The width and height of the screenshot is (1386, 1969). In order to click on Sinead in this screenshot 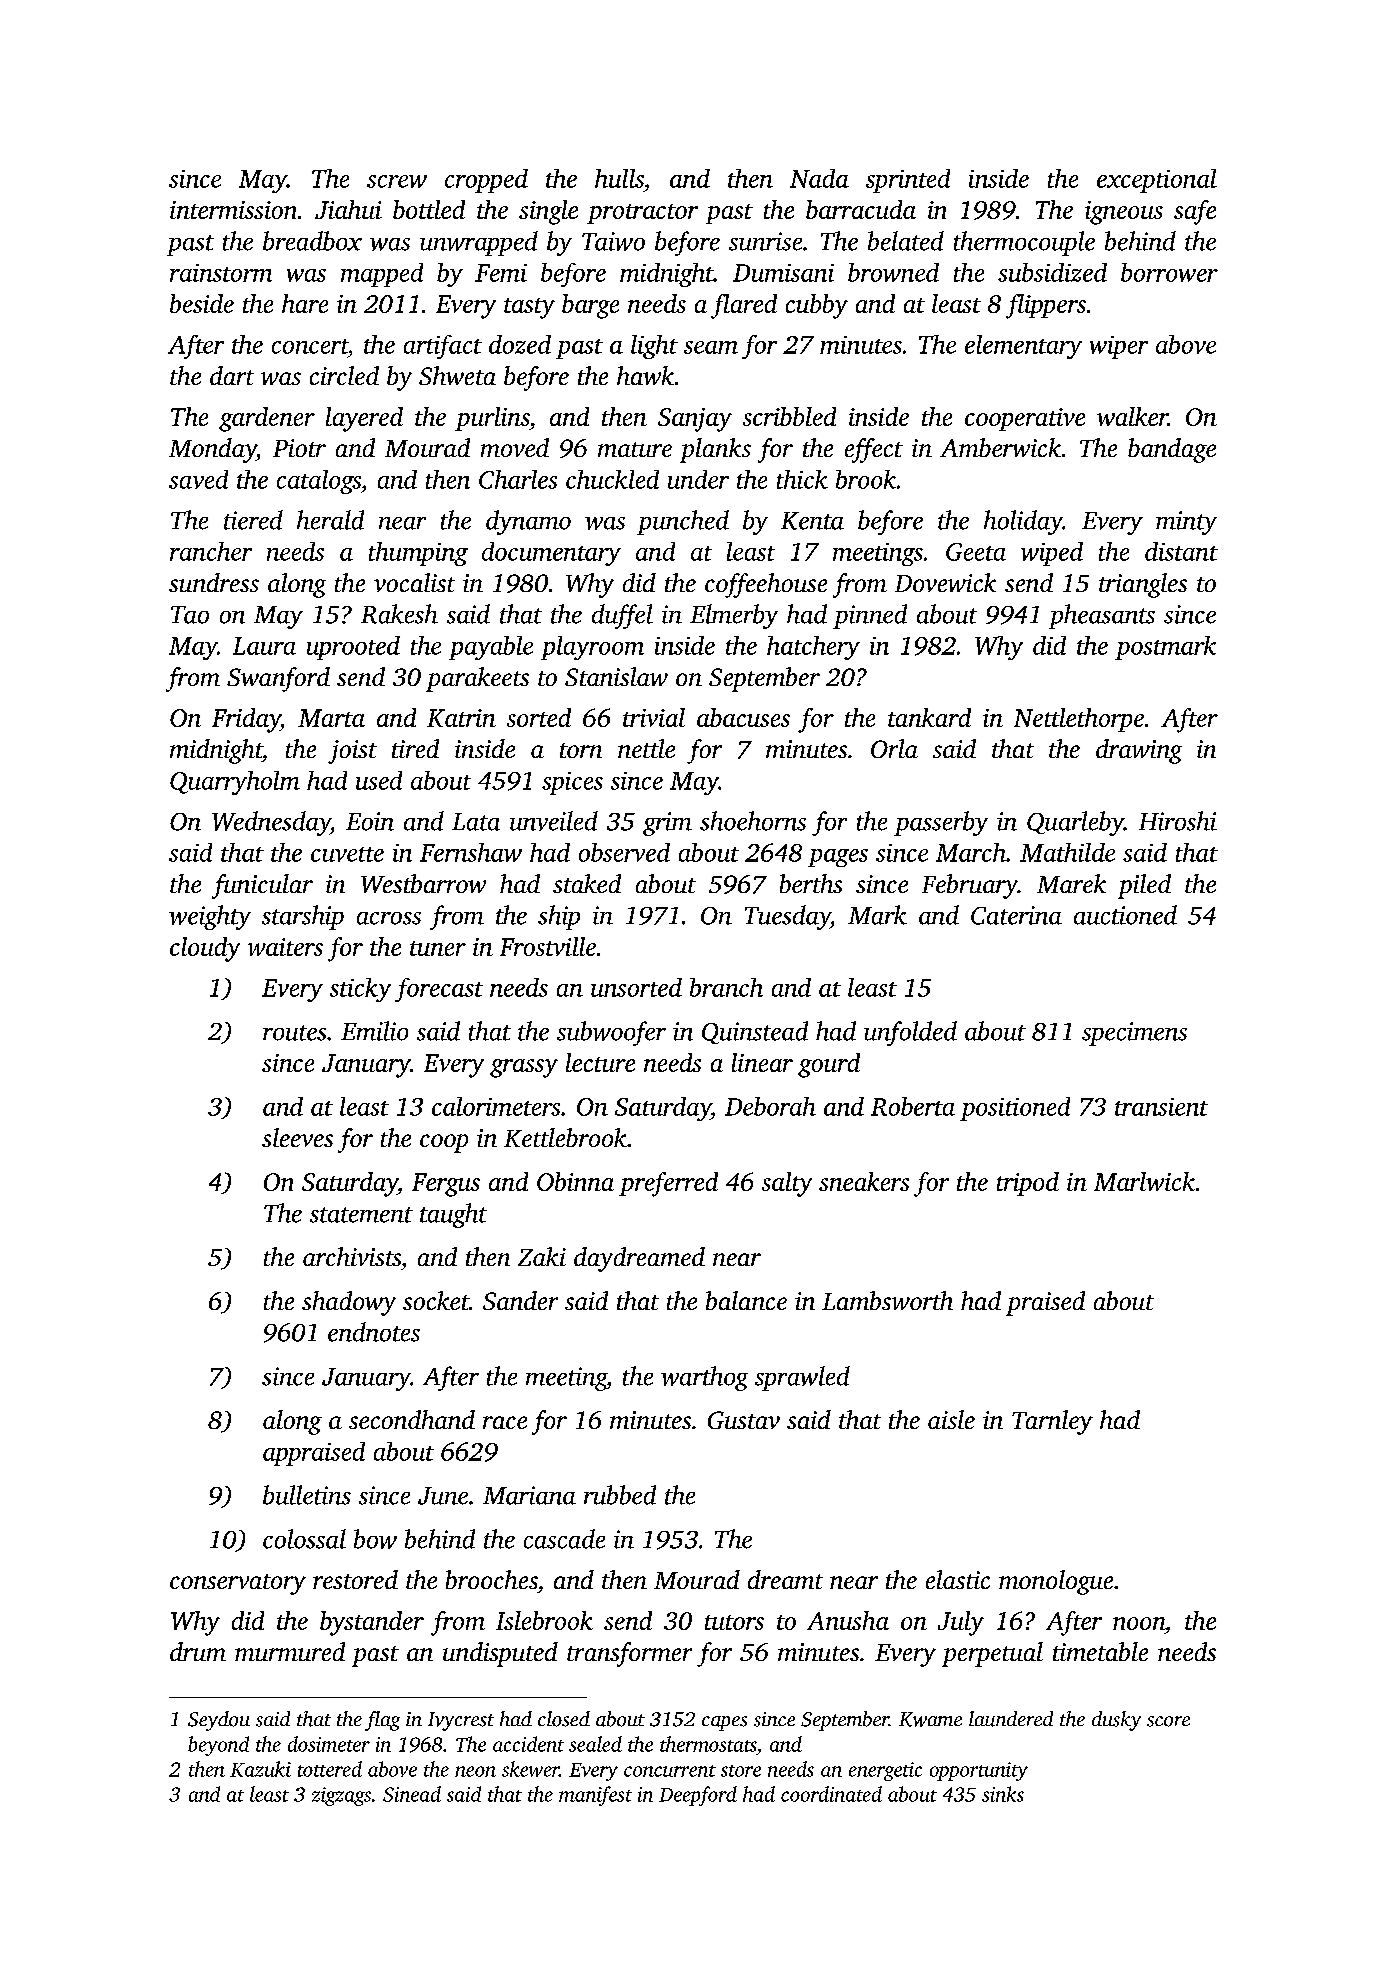, I will do `click(412, 1794)`.
